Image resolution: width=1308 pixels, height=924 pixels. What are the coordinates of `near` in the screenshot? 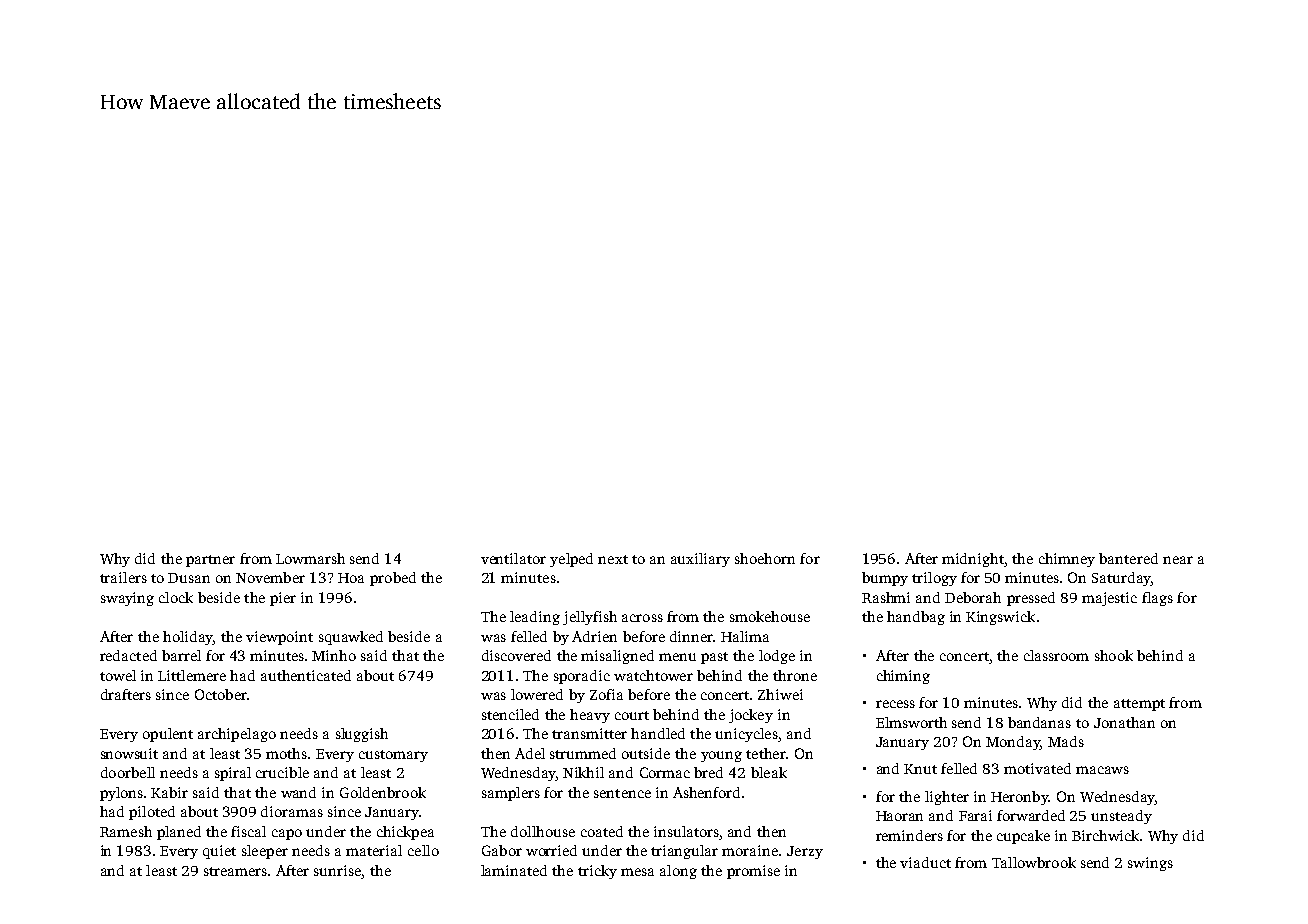 It's located at (1178, 560).
